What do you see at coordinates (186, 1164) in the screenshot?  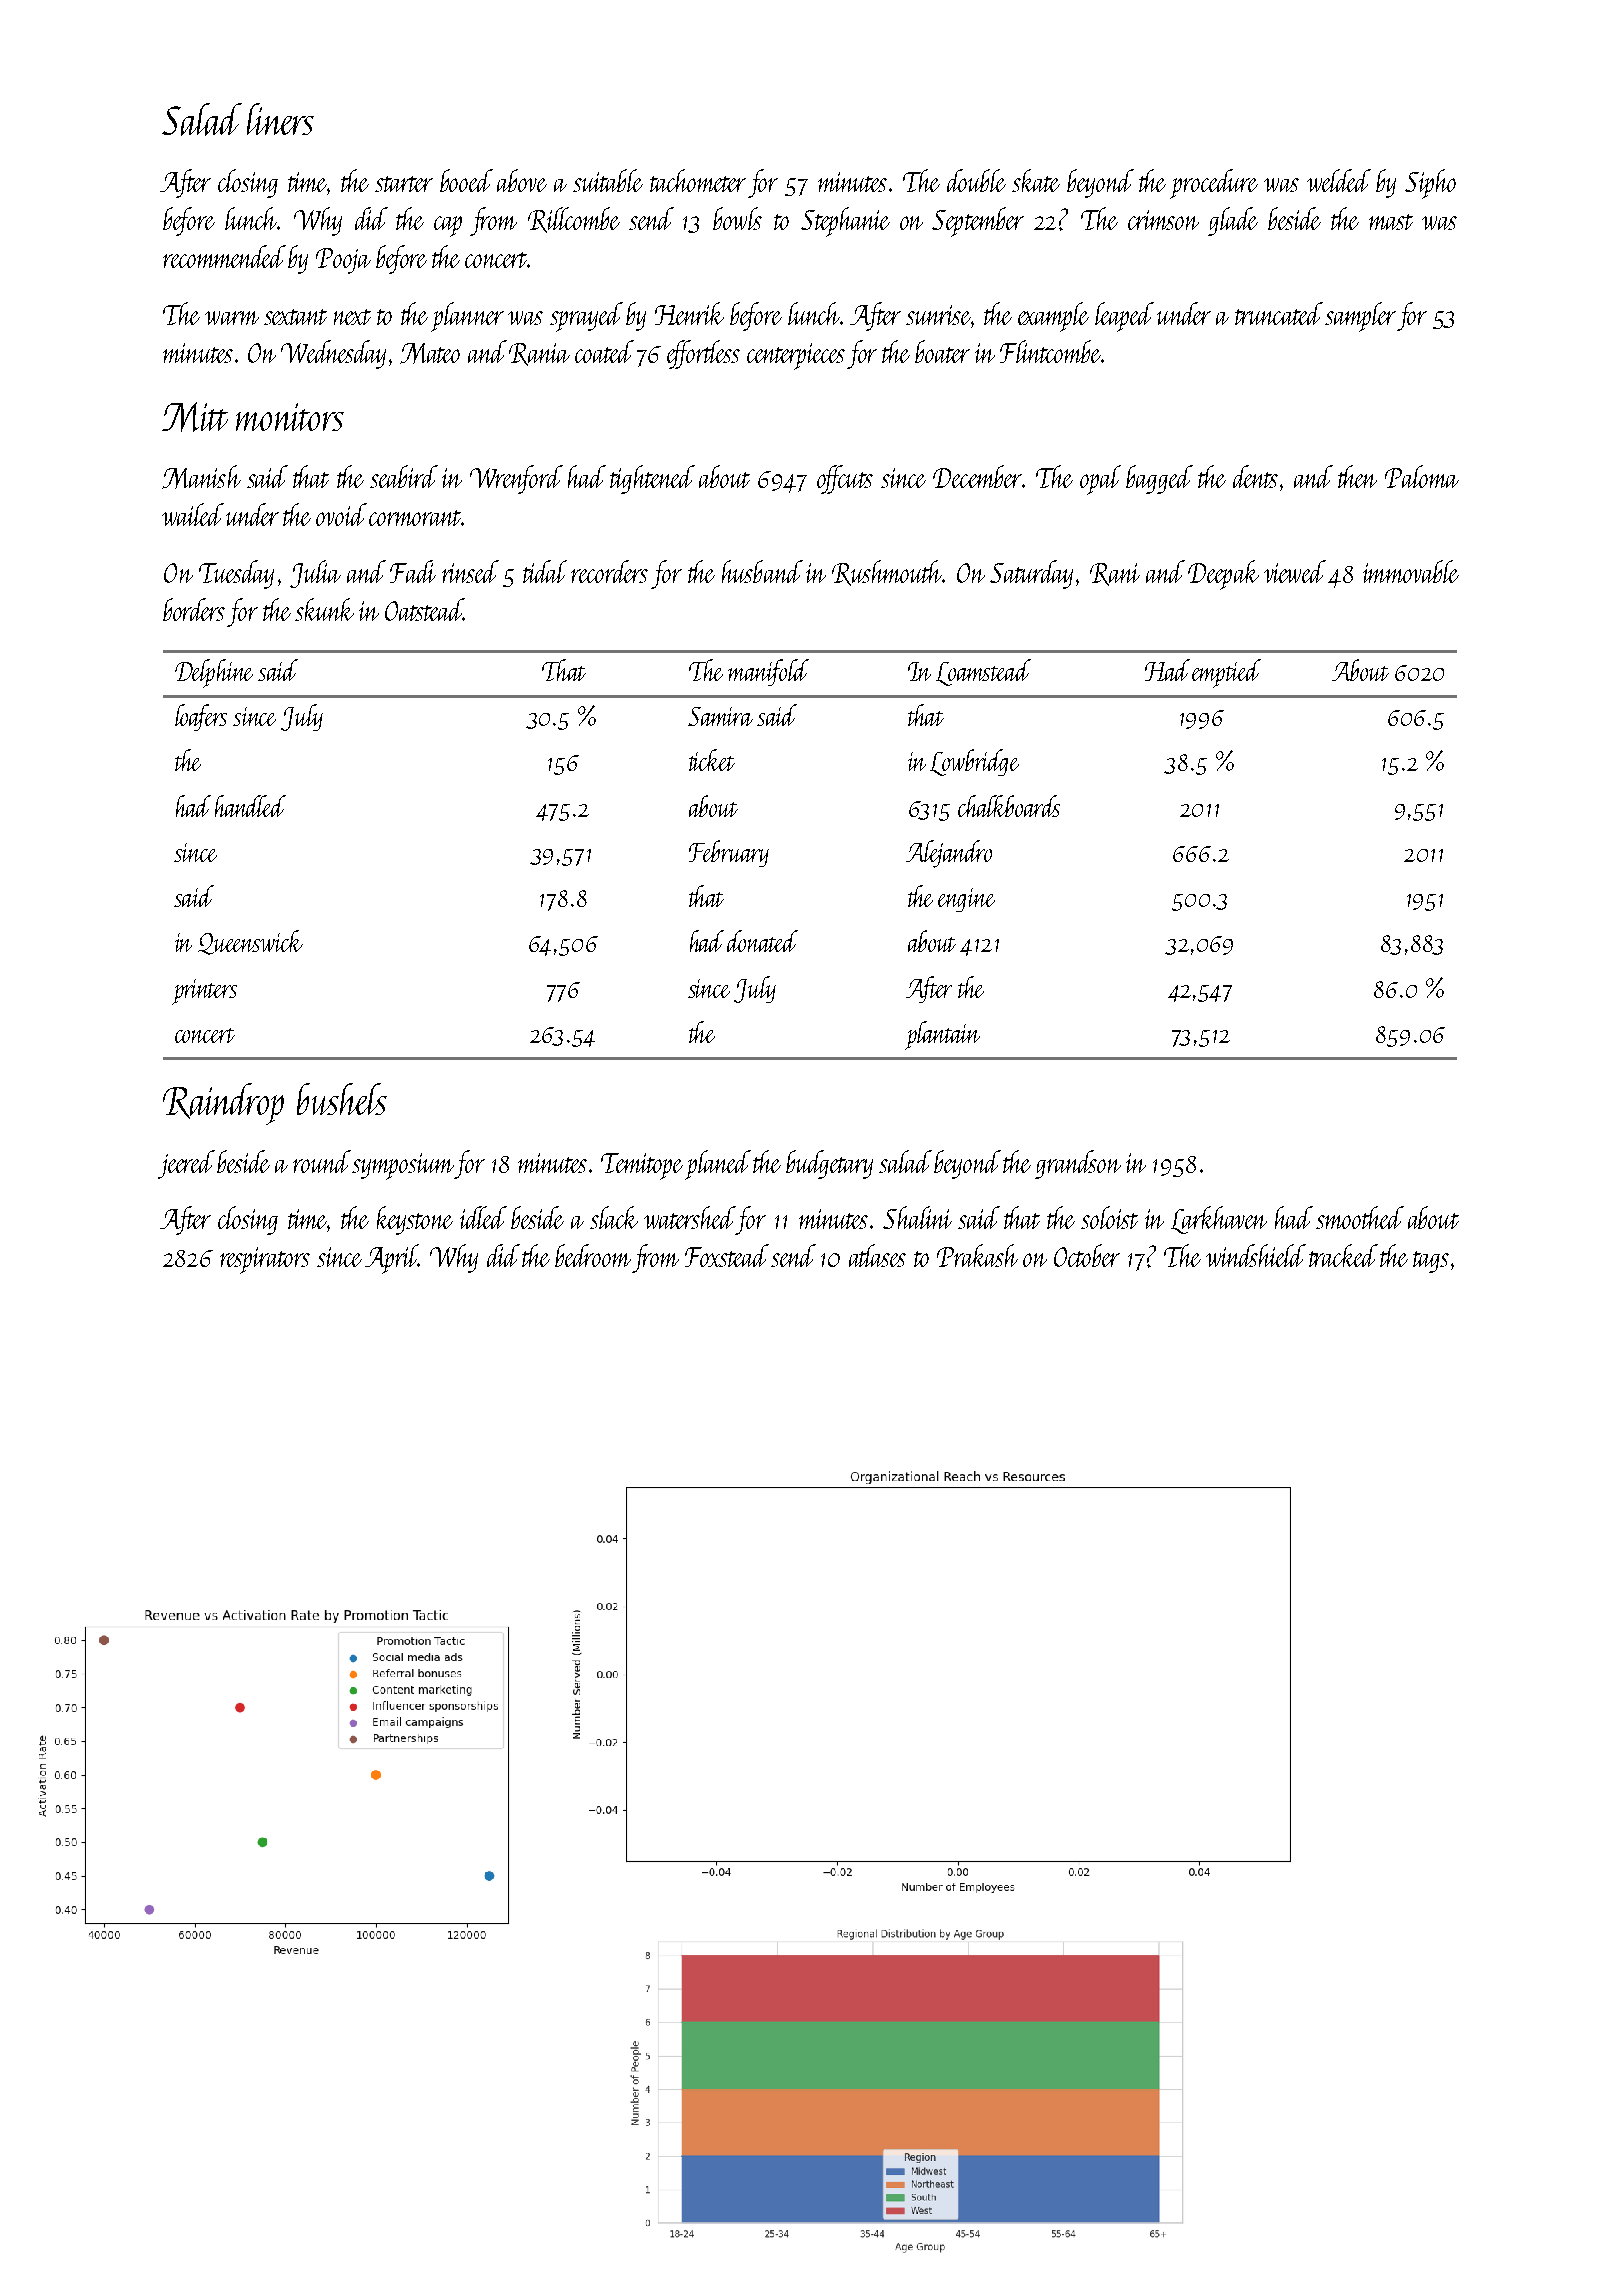 I see `jeered` at bounding box center [186, 1164].
